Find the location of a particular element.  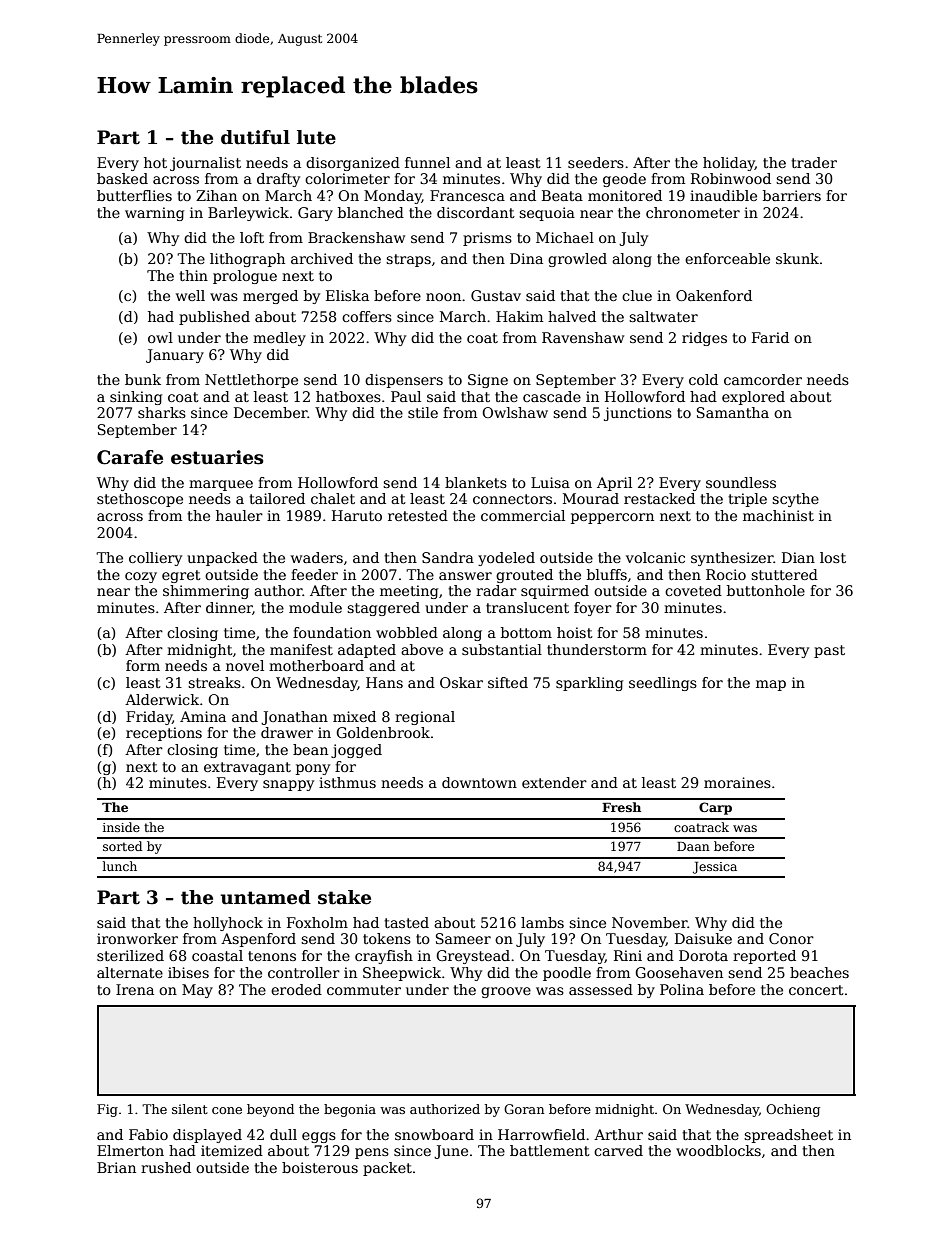

hollyhock is located at coordinates (228, 924).
